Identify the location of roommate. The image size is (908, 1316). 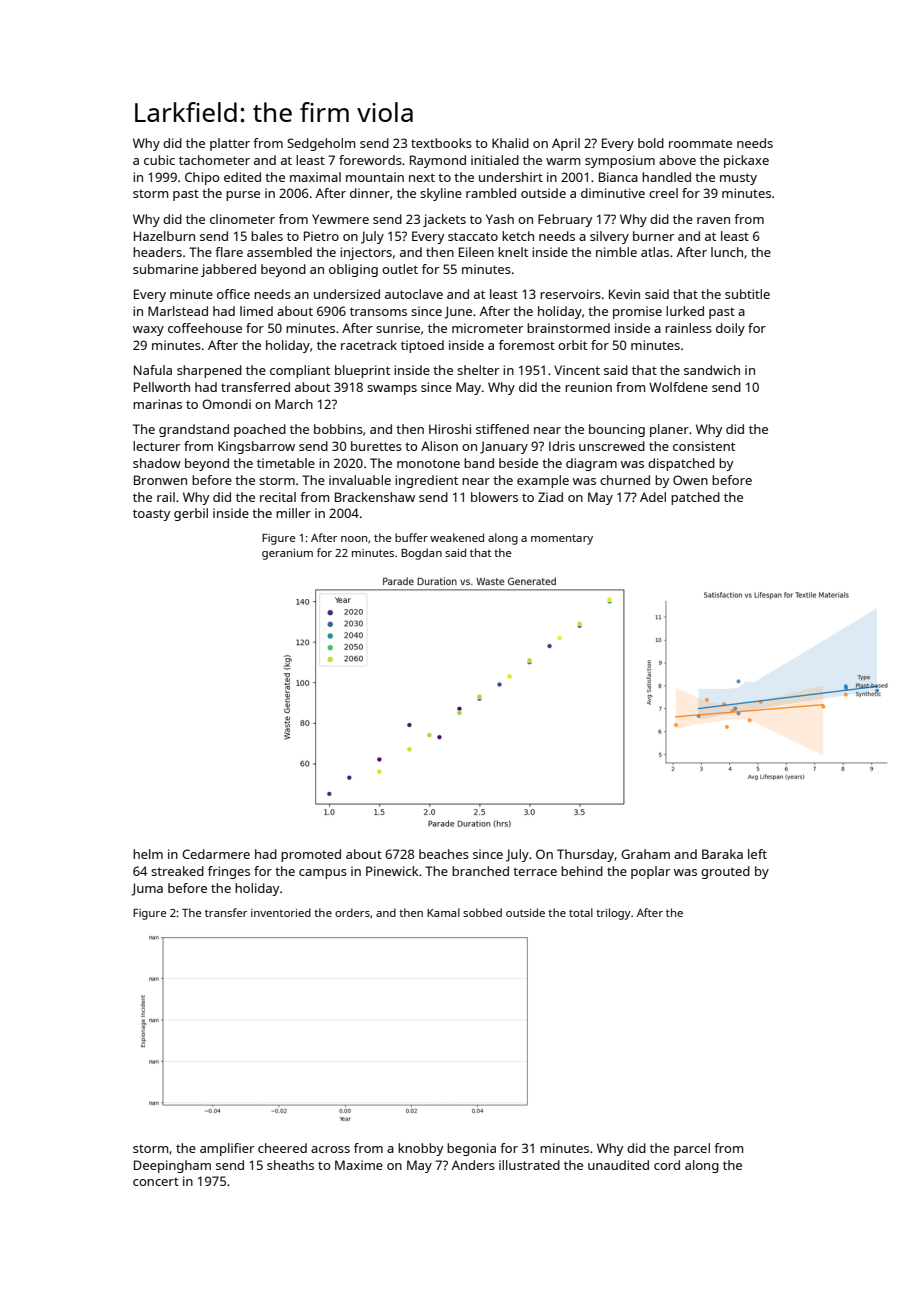
(700, 143).
